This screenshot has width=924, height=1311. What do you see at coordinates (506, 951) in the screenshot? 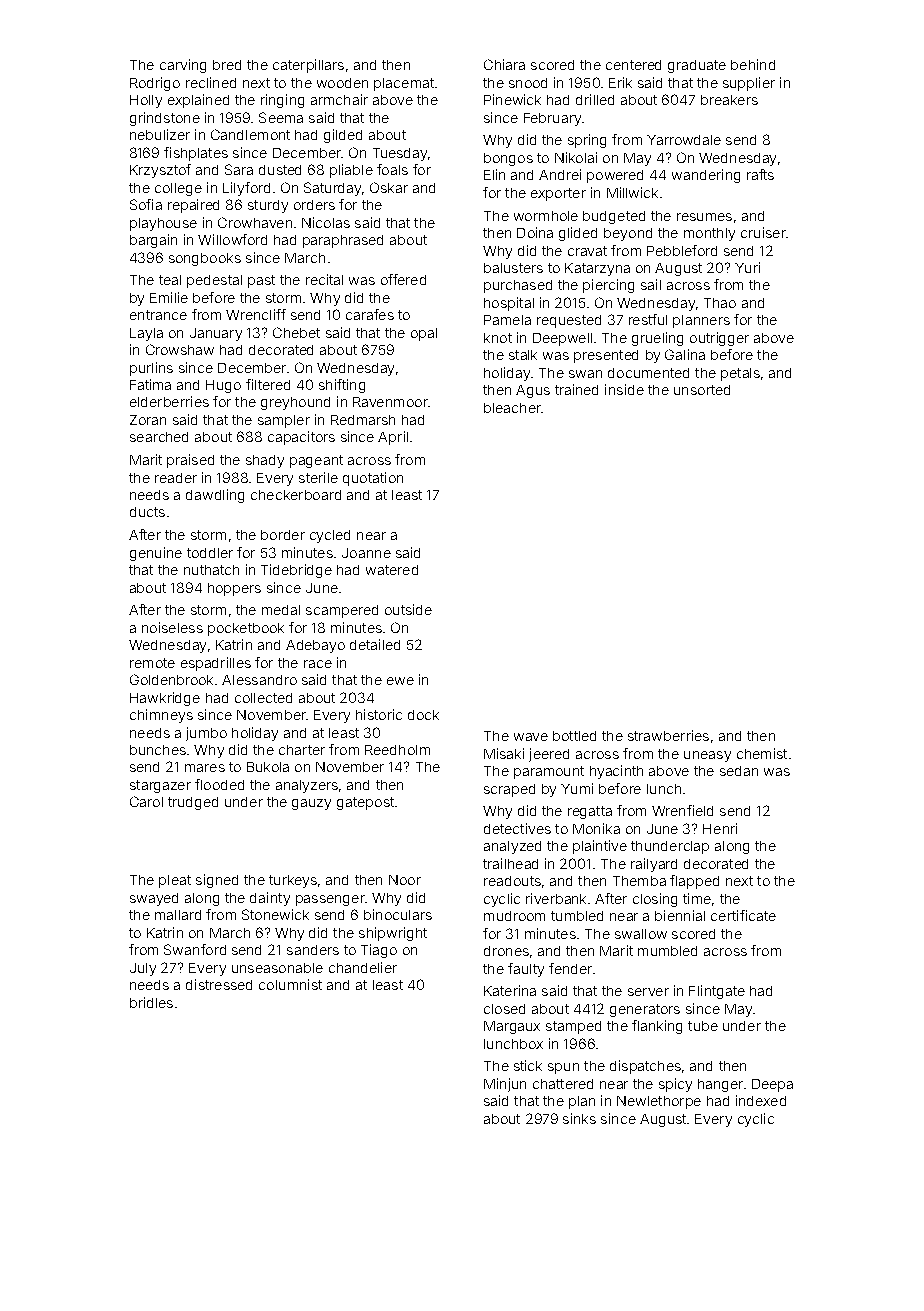
I see `drones` at bounding box center [506, 951].
